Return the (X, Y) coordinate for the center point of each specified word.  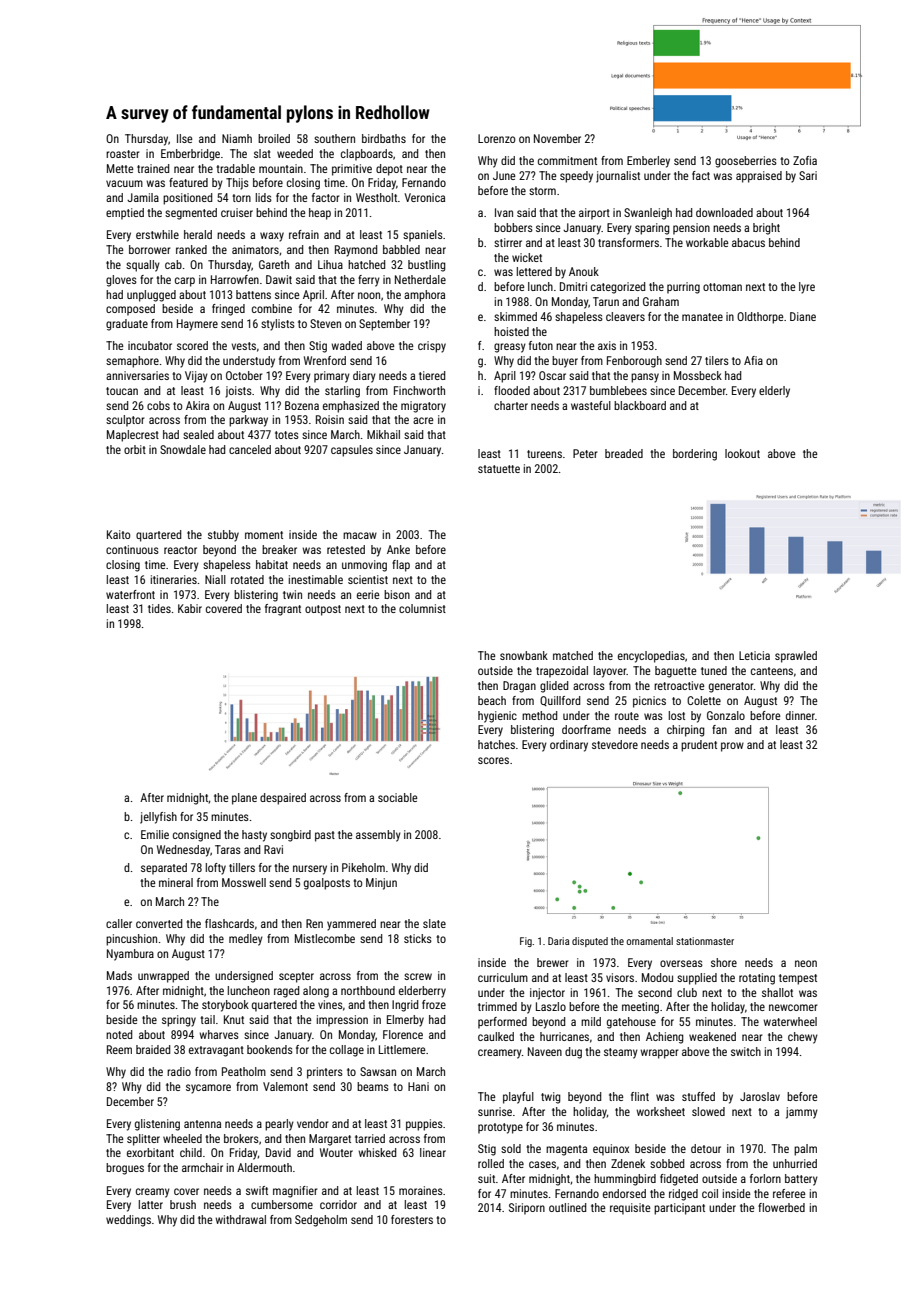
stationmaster (705, 941)
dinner (800, 715)
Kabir (190, 608)
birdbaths (384, 138)
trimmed (497, 1006)
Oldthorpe (760, 318)
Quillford (560, 701)
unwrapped (163, 977)
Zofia (805, 160)
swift (257, 1190)
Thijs (237, 184)
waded (346, 345)
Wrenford (325, 360)
